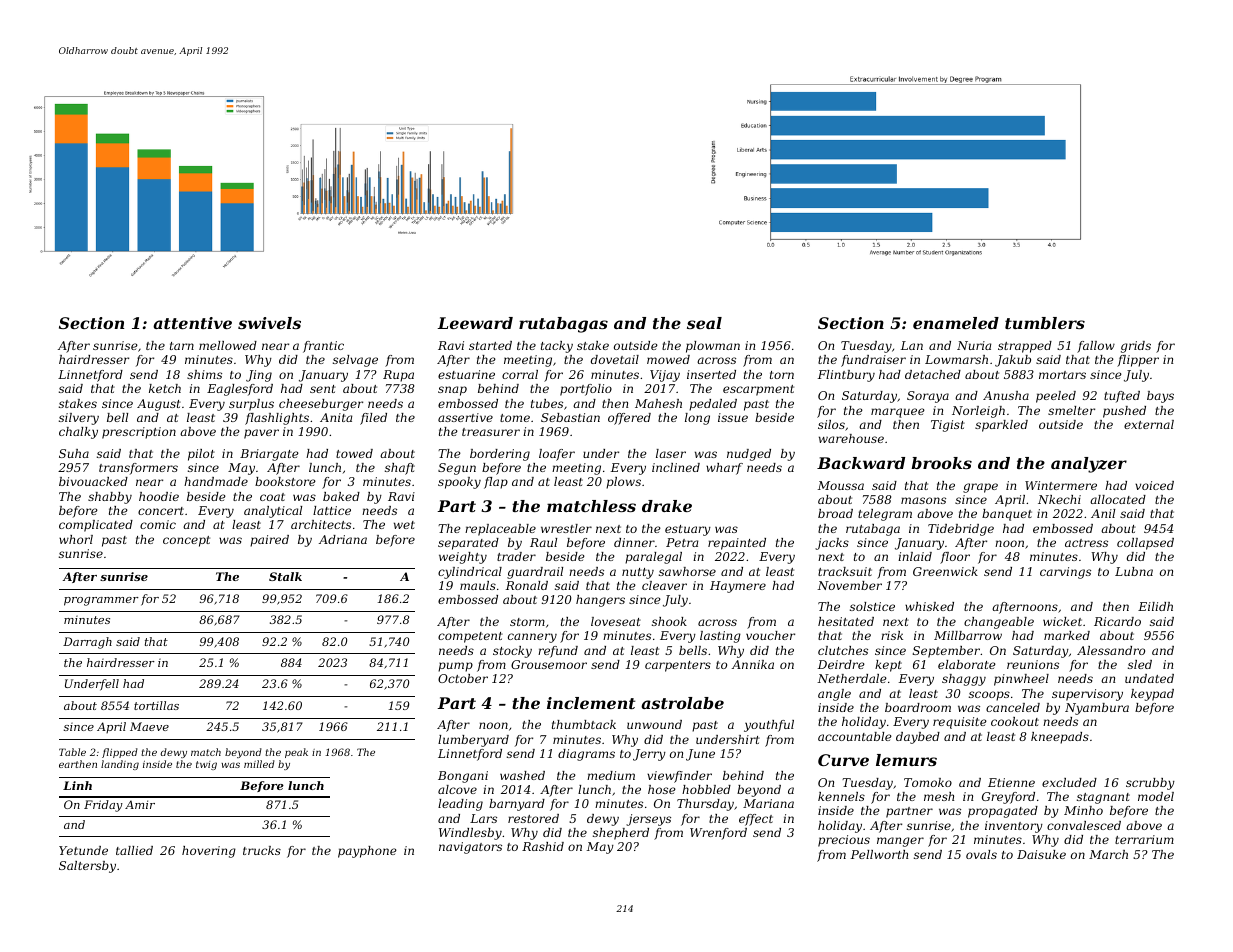 The image size is (1233, 952). Describe the element at coordinates (192, 323) in the page. I see `attentive` at that location.
